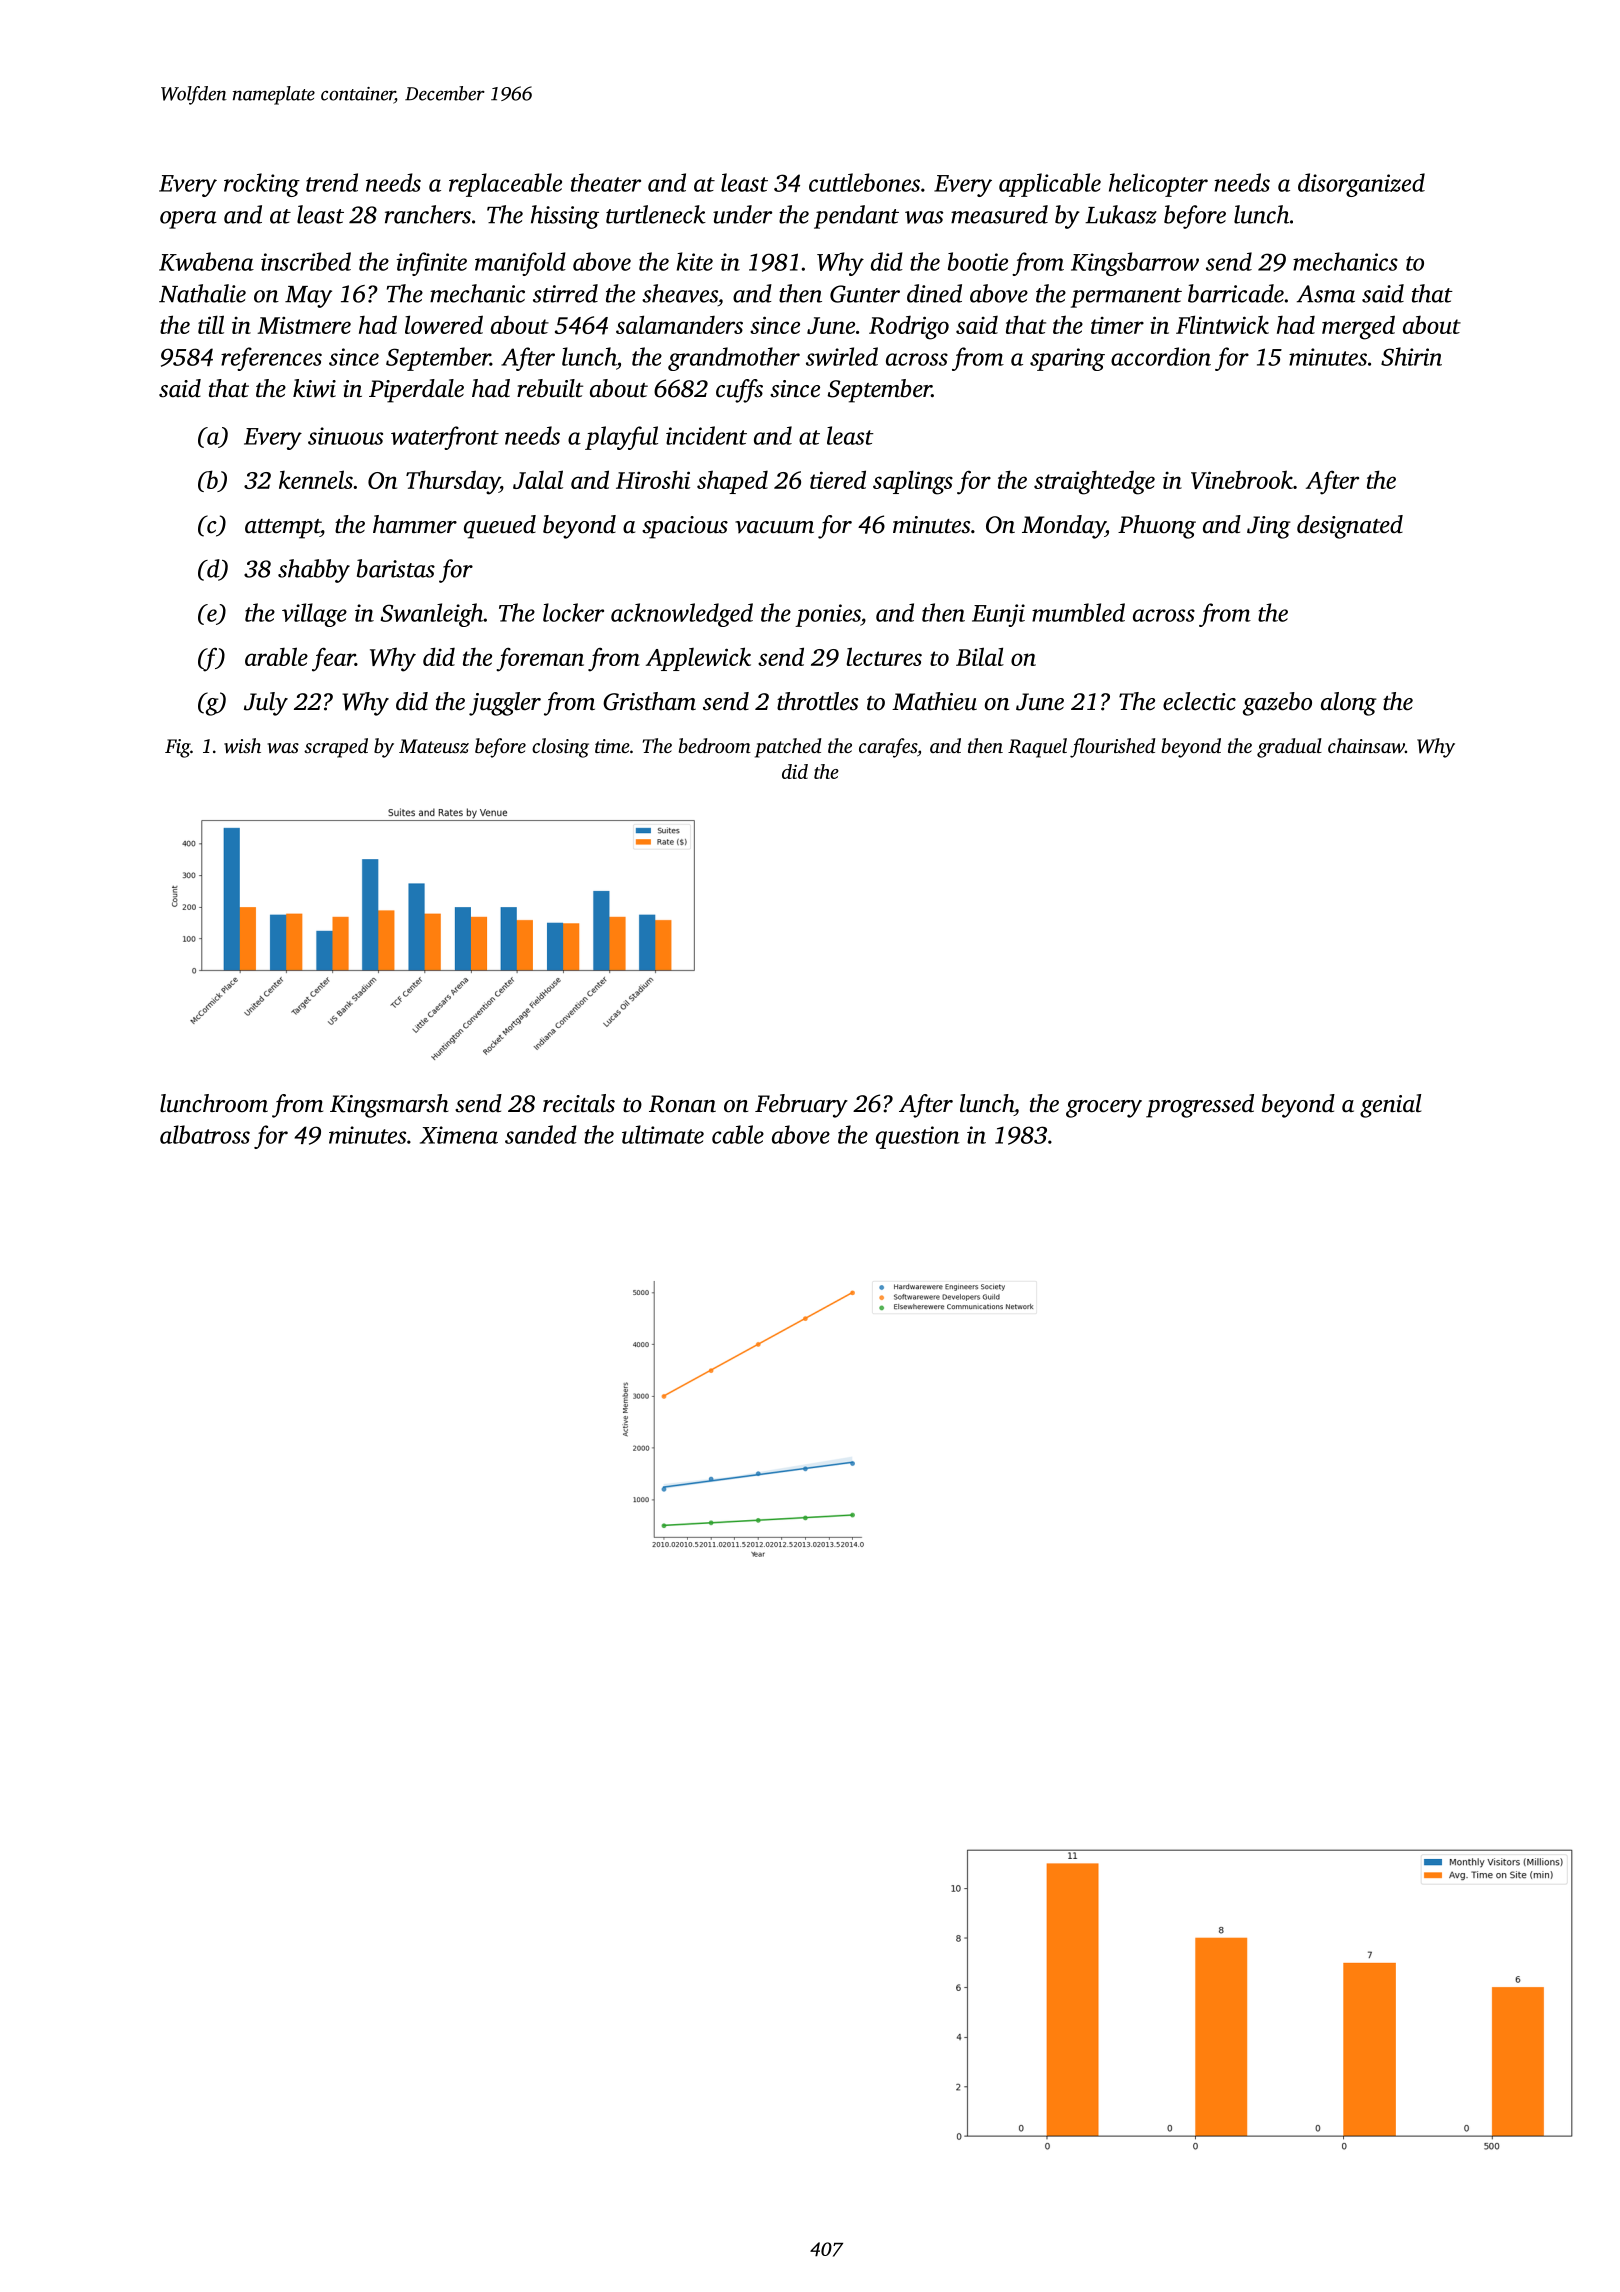  Describe the element at coordinates (918, 1137) in the page. I see `question` at that location.
